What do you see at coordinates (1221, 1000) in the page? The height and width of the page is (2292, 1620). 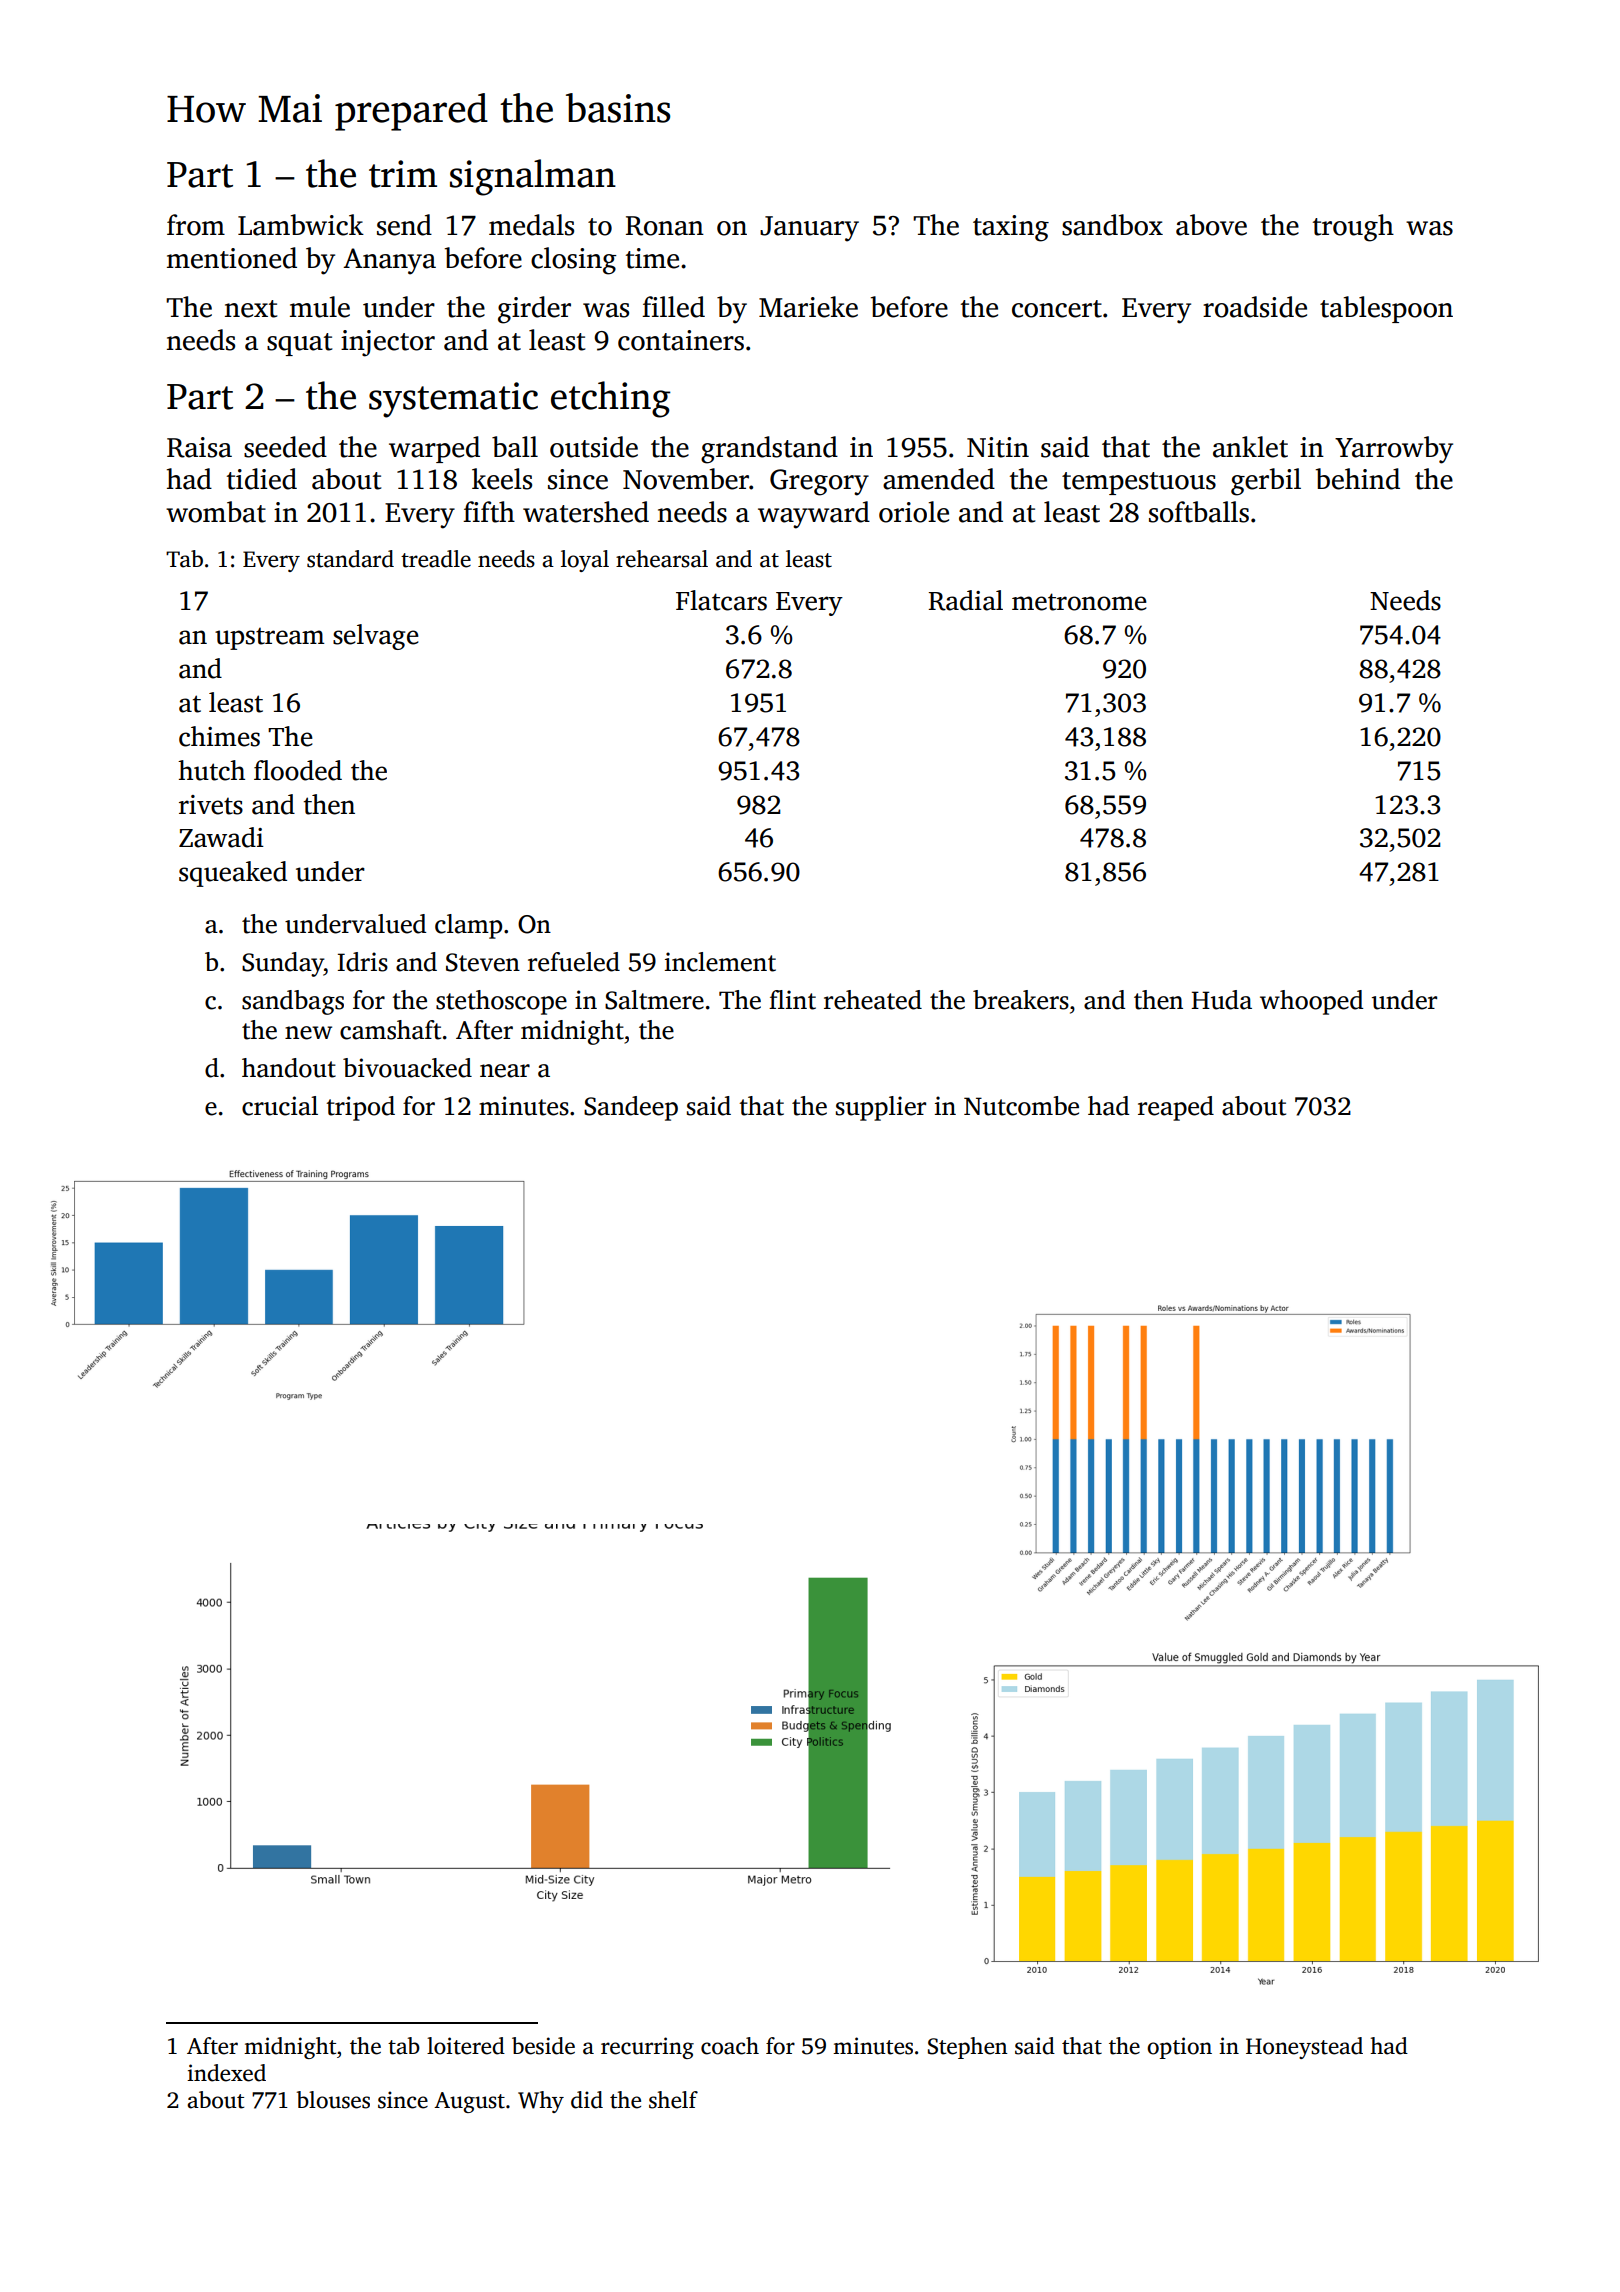 I see `Huda` at bounding box center [1221, 1000].
